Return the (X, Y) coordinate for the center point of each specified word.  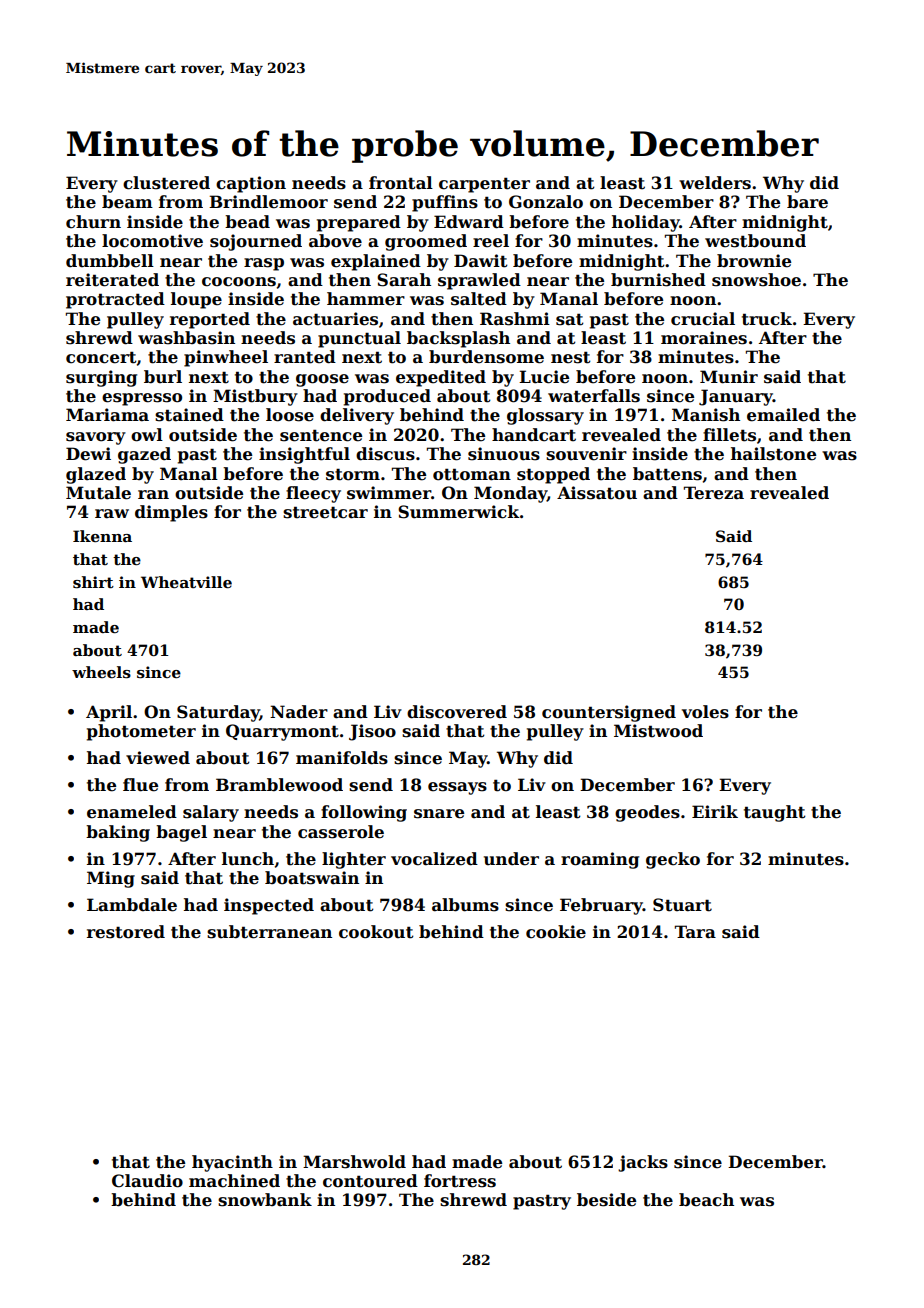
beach (706, 1200)
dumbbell (110, 261)
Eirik (715, 811)
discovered (457, 712)
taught (775, 813)
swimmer (389, 493)
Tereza (714, 493)
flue (140, 785)
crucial (703, 319)
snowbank (265, 1200)
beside (606, 1200)
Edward (469, 222)
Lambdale (132, 905)
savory (96, 438)
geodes (647, 813)
